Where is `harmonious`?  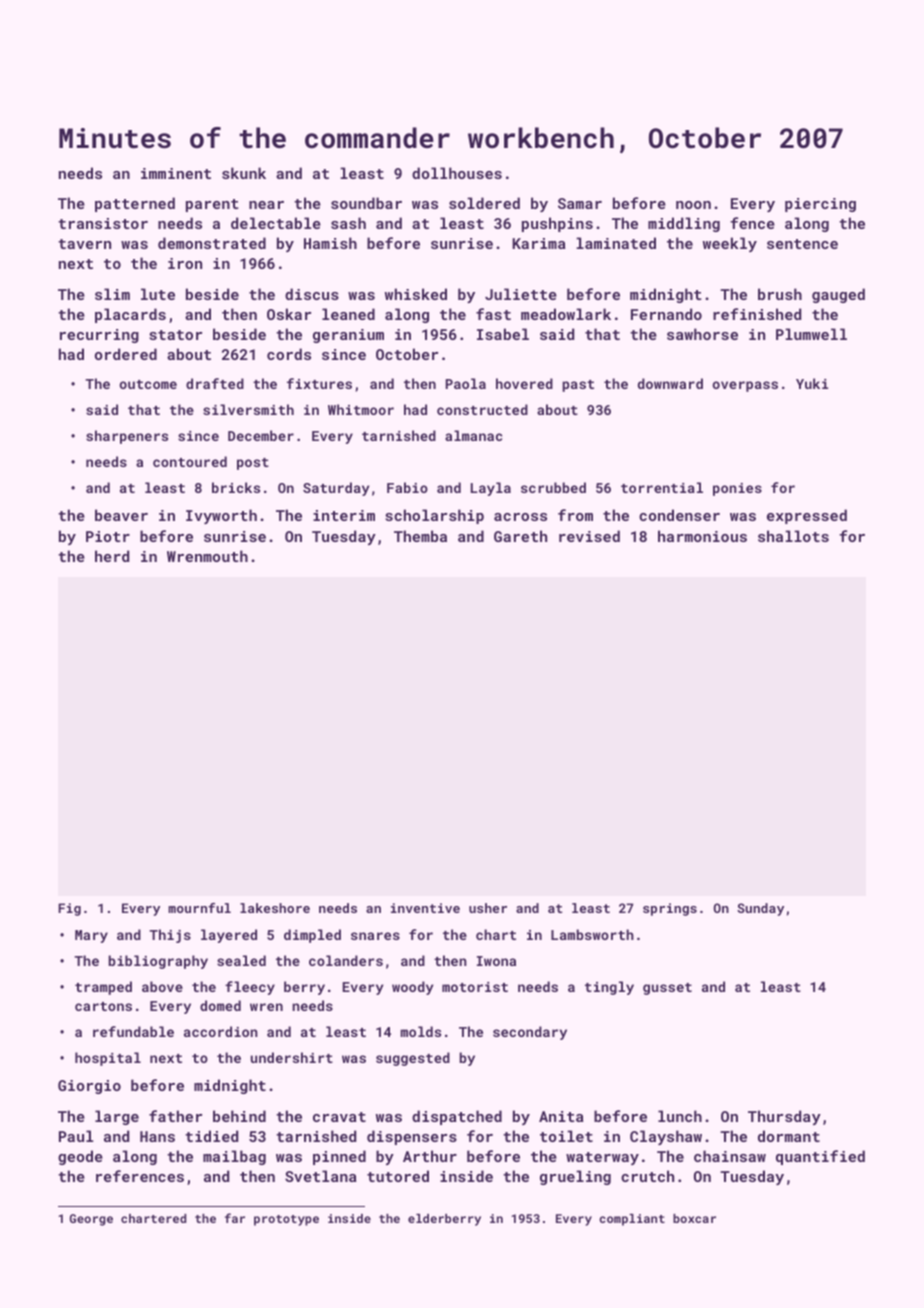
harmonious is located at coordinates (702, 536).
